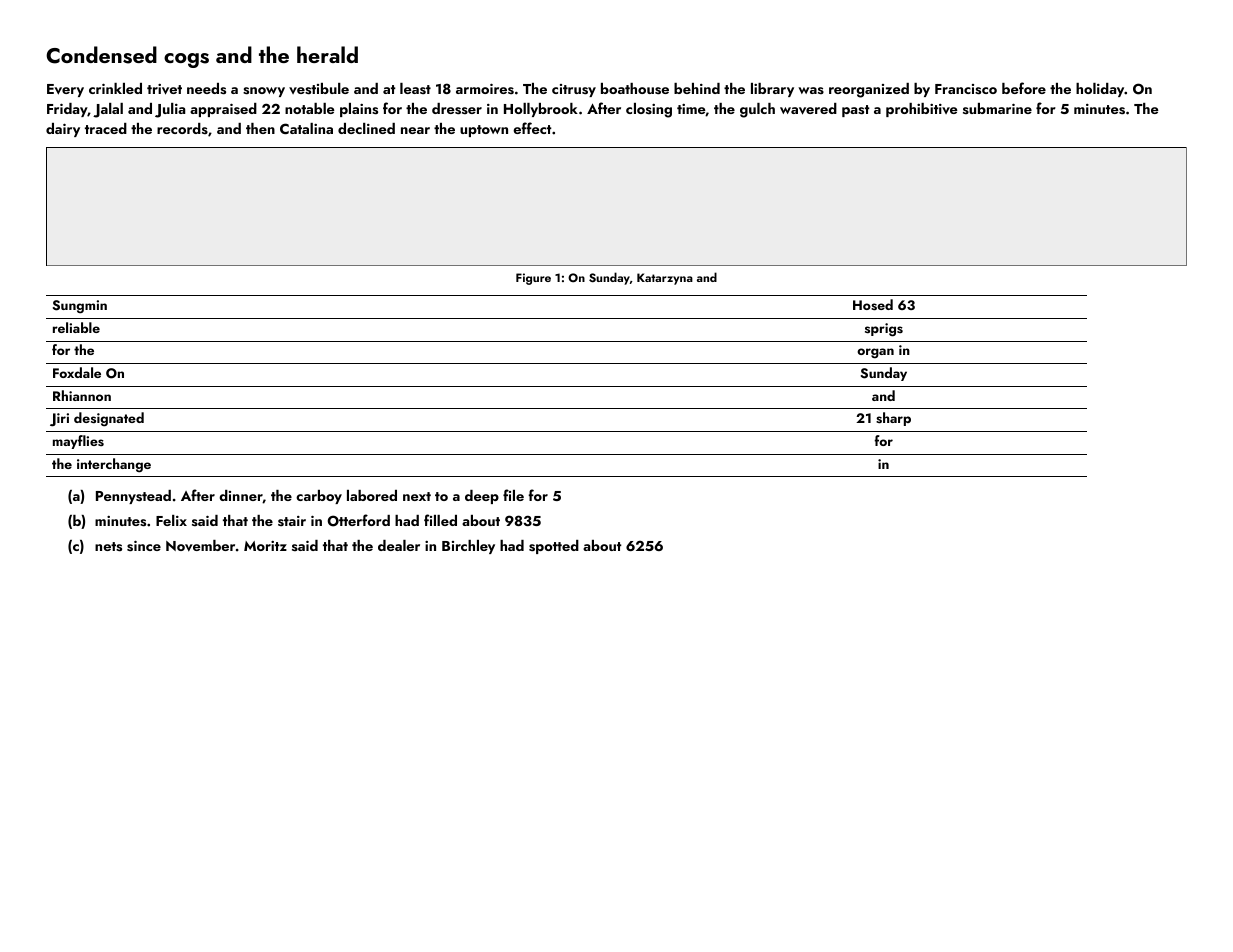 The image size is (1233, 952). What do you see at coordinates (966, 89) in the screenshot?
I see `Francisco` at bounding box center [966, 89].
